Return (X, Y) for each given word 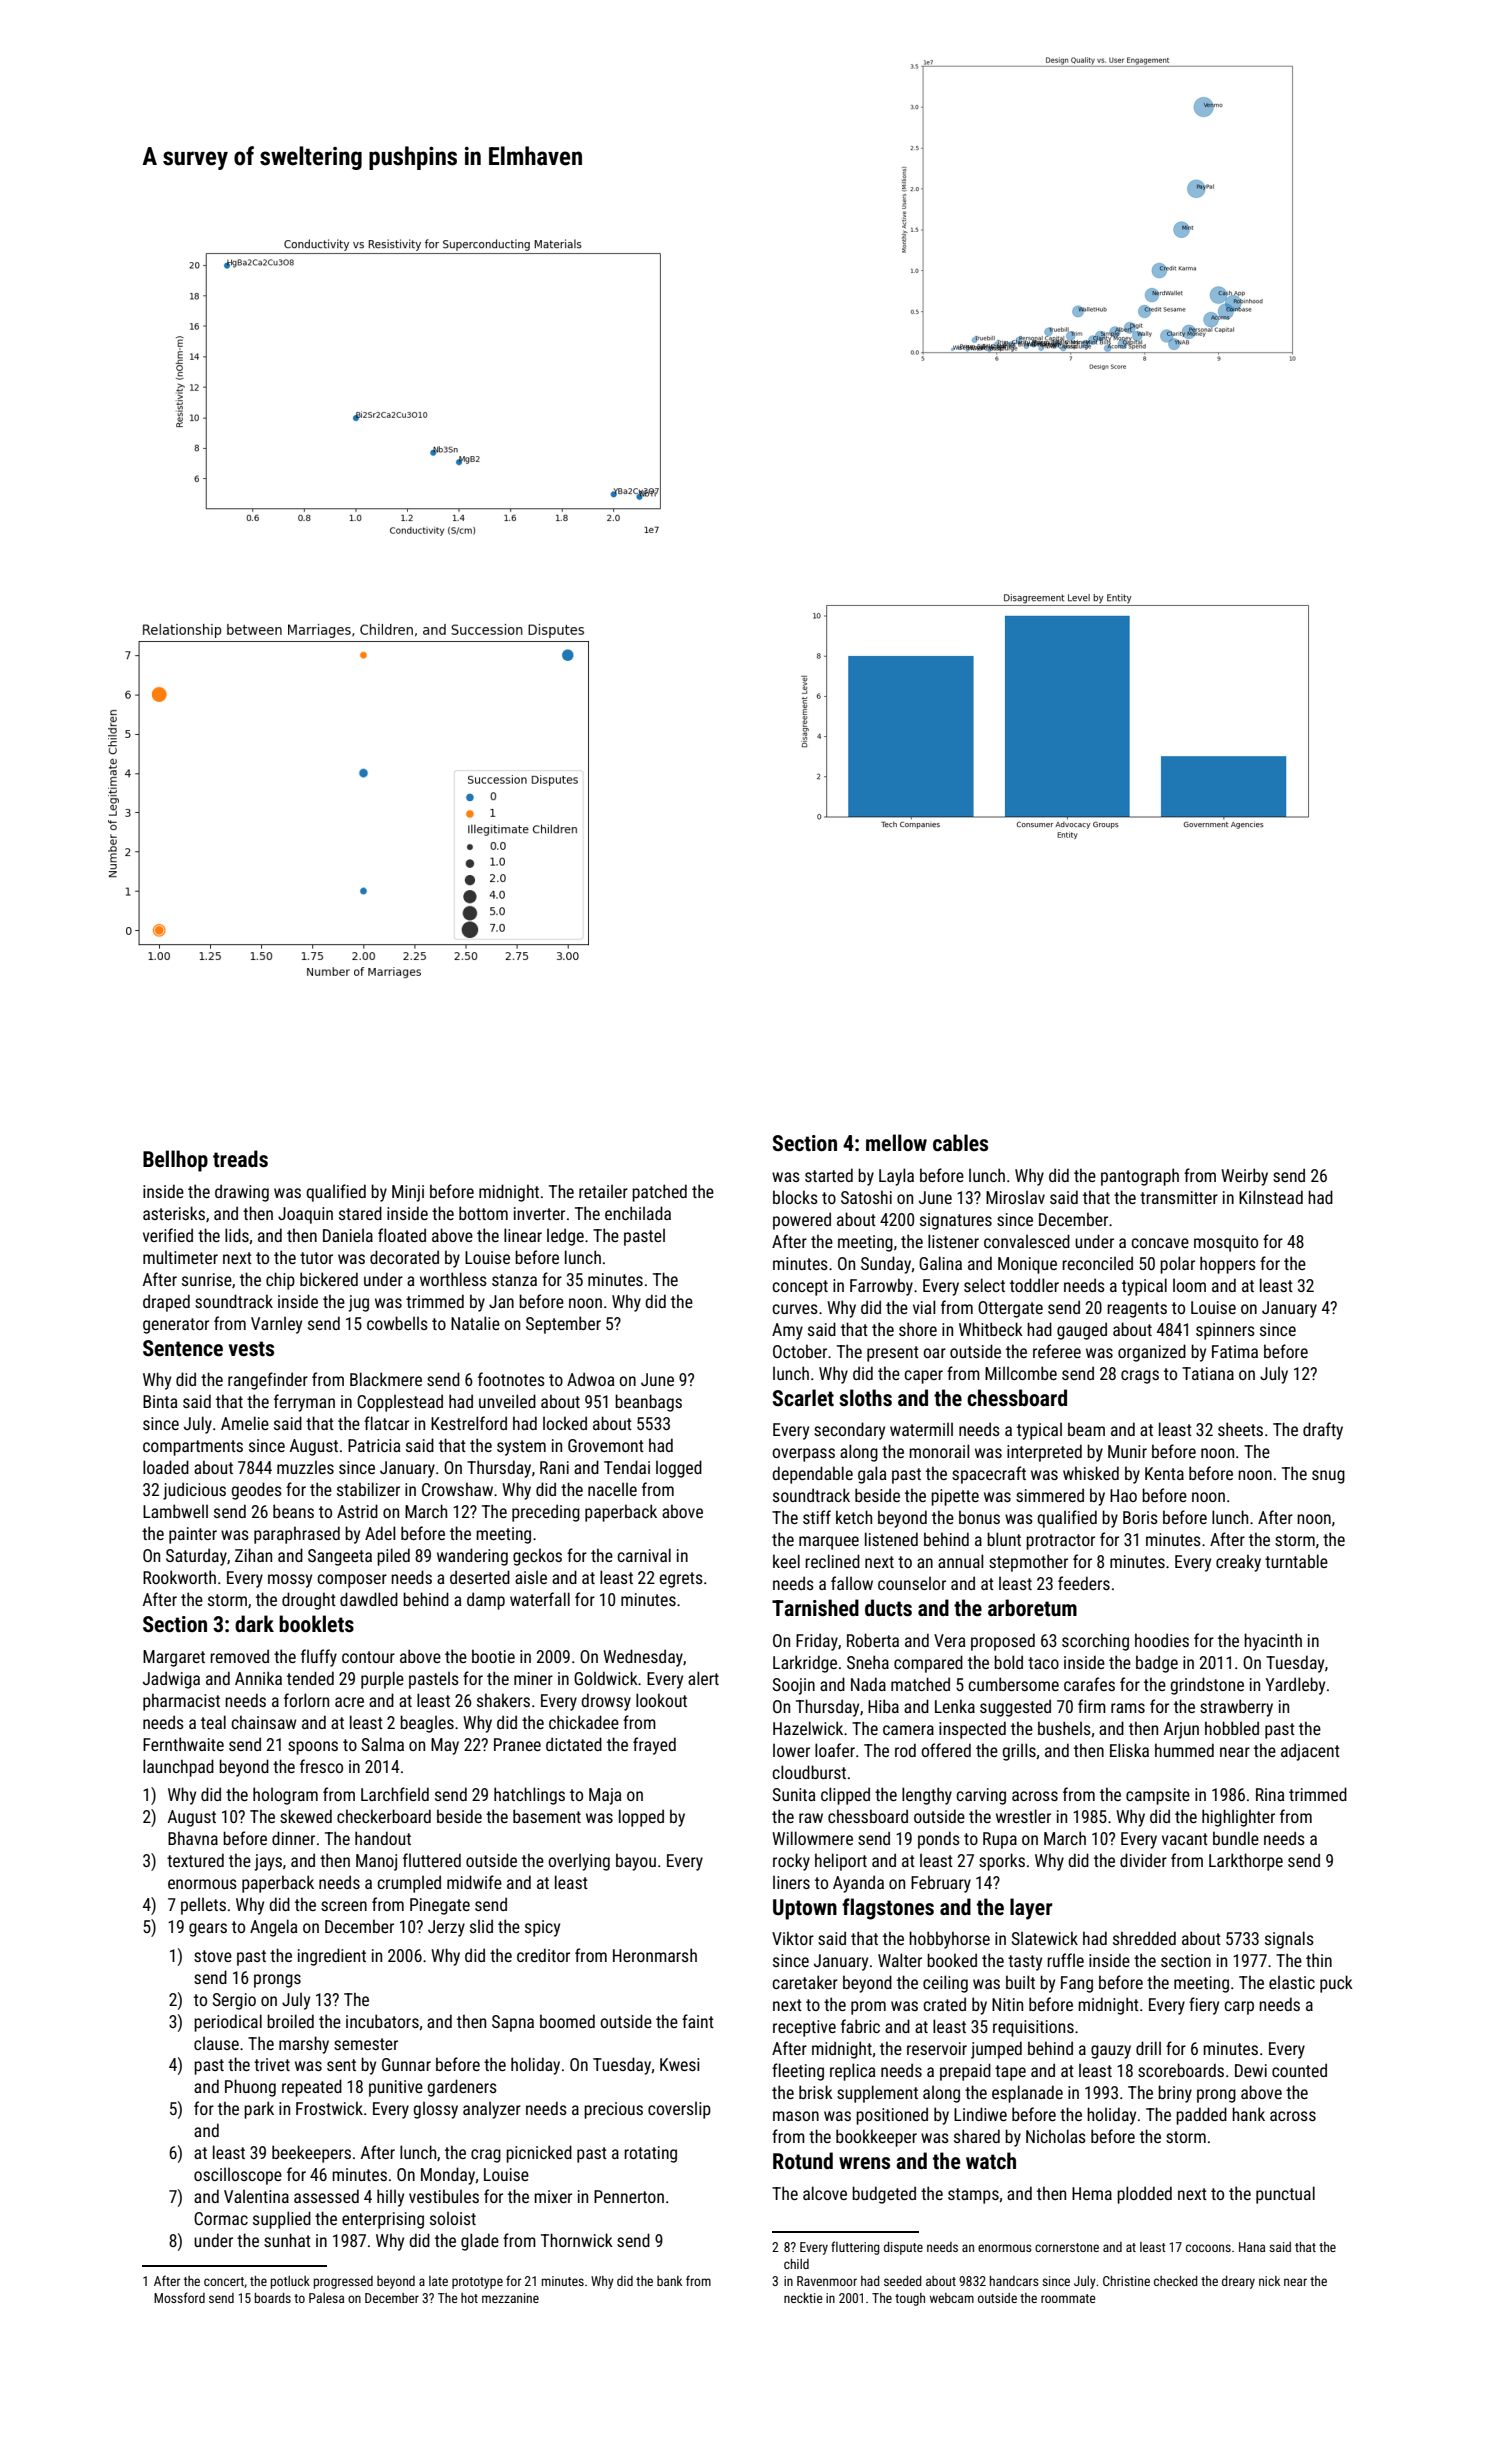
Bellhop (175, 1161)
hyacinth (1273, 1642)
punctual (1285, 2195)
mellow (896, 1142)
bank (669, 2281)
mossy (290, 1581)
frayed (654, 1746)
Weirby (1244, 1177)
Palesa (326, 2298)
